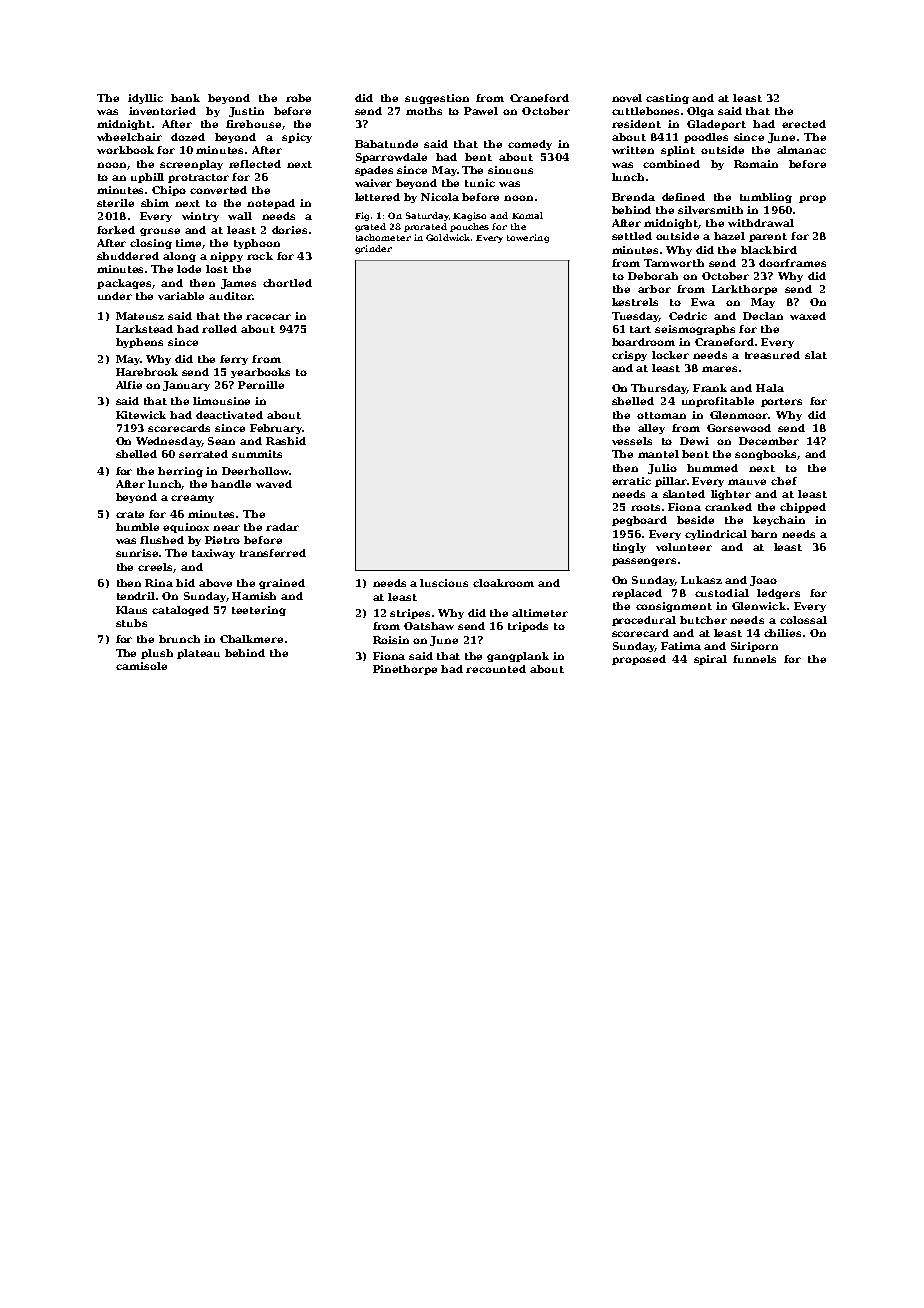  I want to click on Tuesday, so click(635, 317).
